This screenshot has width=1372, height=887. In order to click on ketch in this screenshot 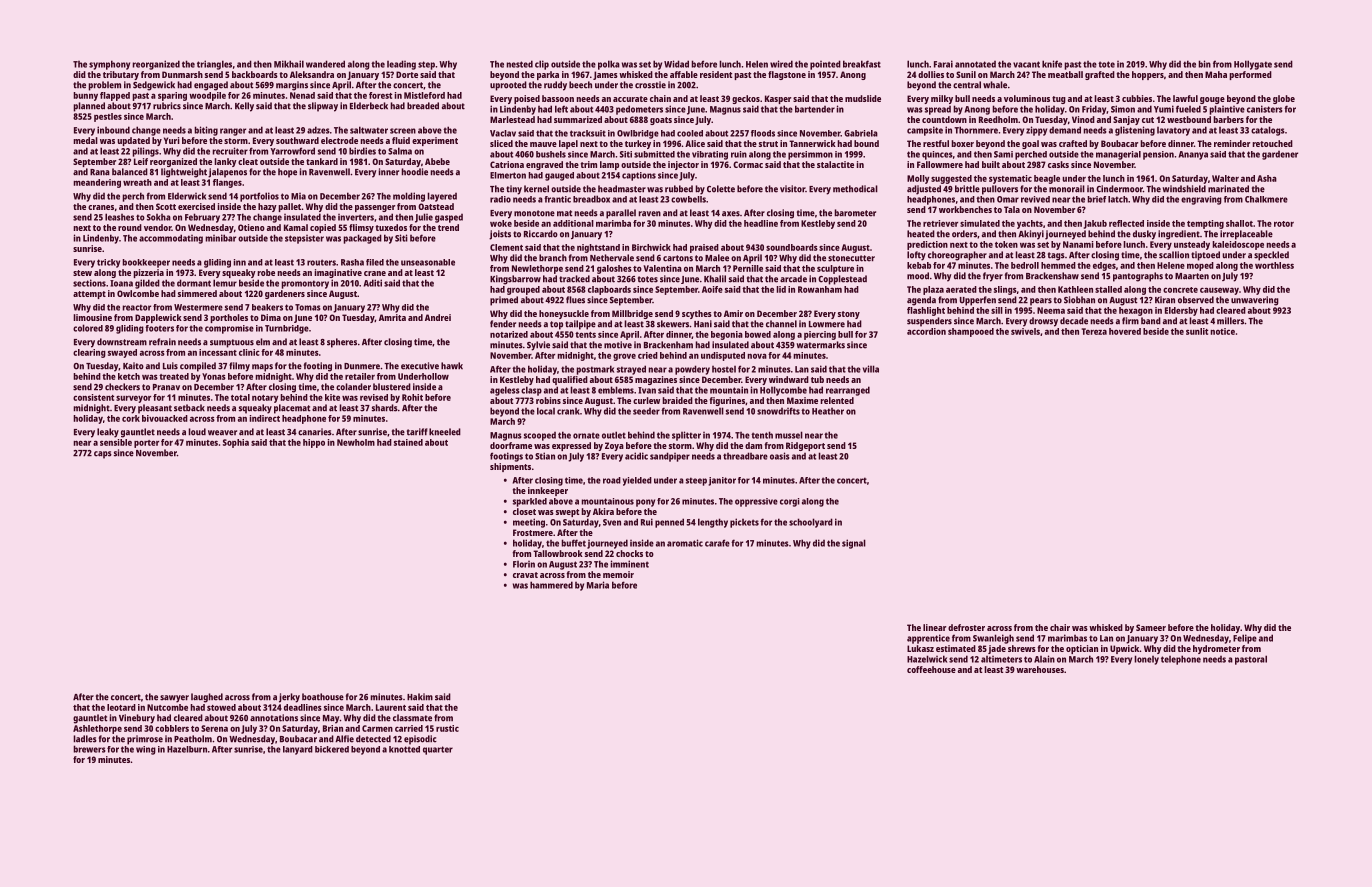, I will do `click(129, 376)`.
